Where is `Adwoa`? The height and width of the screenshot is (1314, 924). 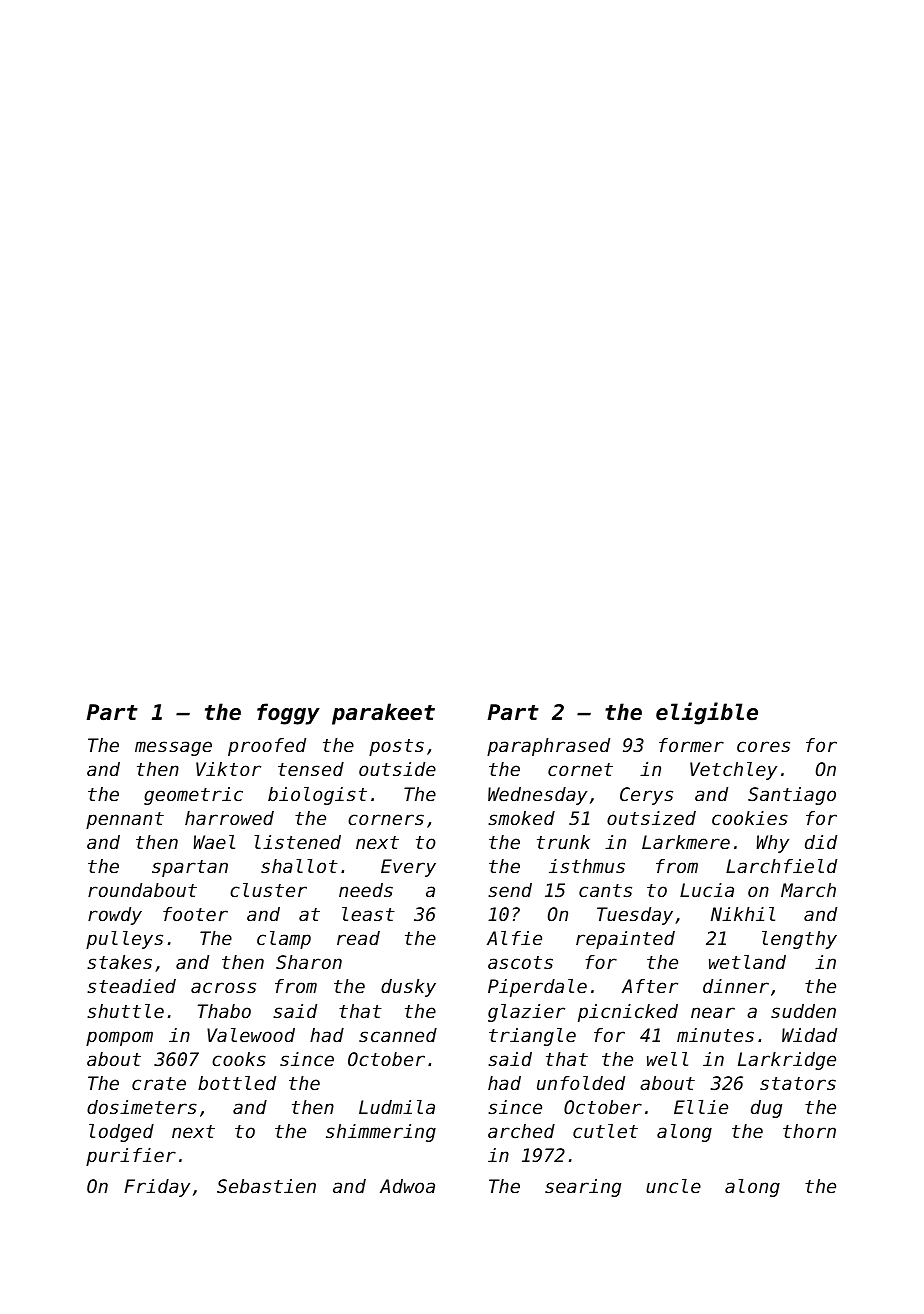 Adwoa is located at coordinates (407, 1186).
